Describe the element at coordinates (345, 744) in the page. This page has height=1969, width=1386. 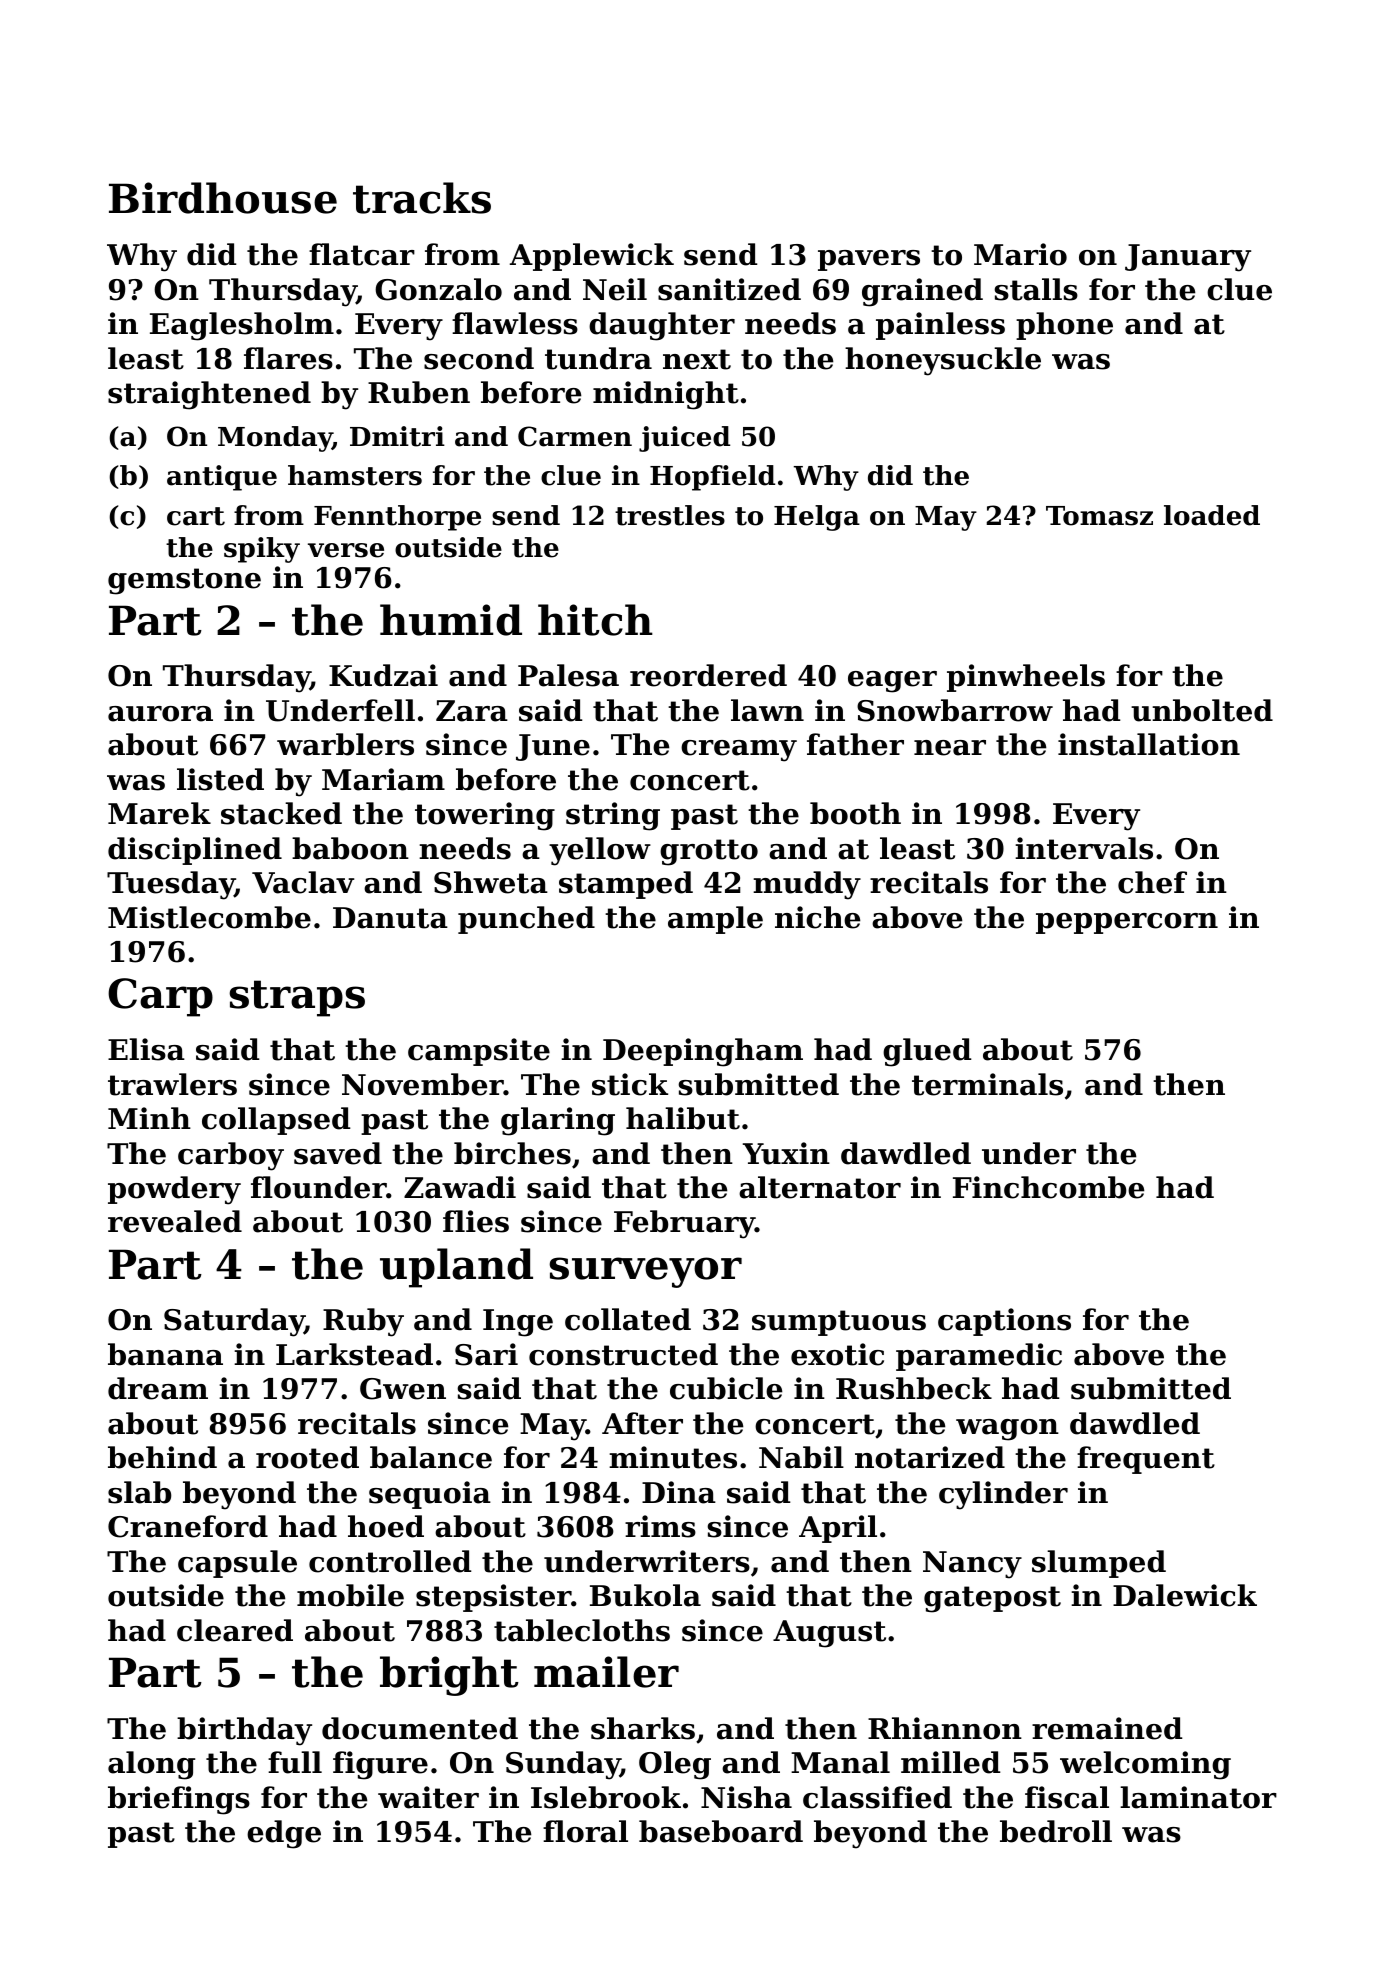
I see `warblers` at that location.
